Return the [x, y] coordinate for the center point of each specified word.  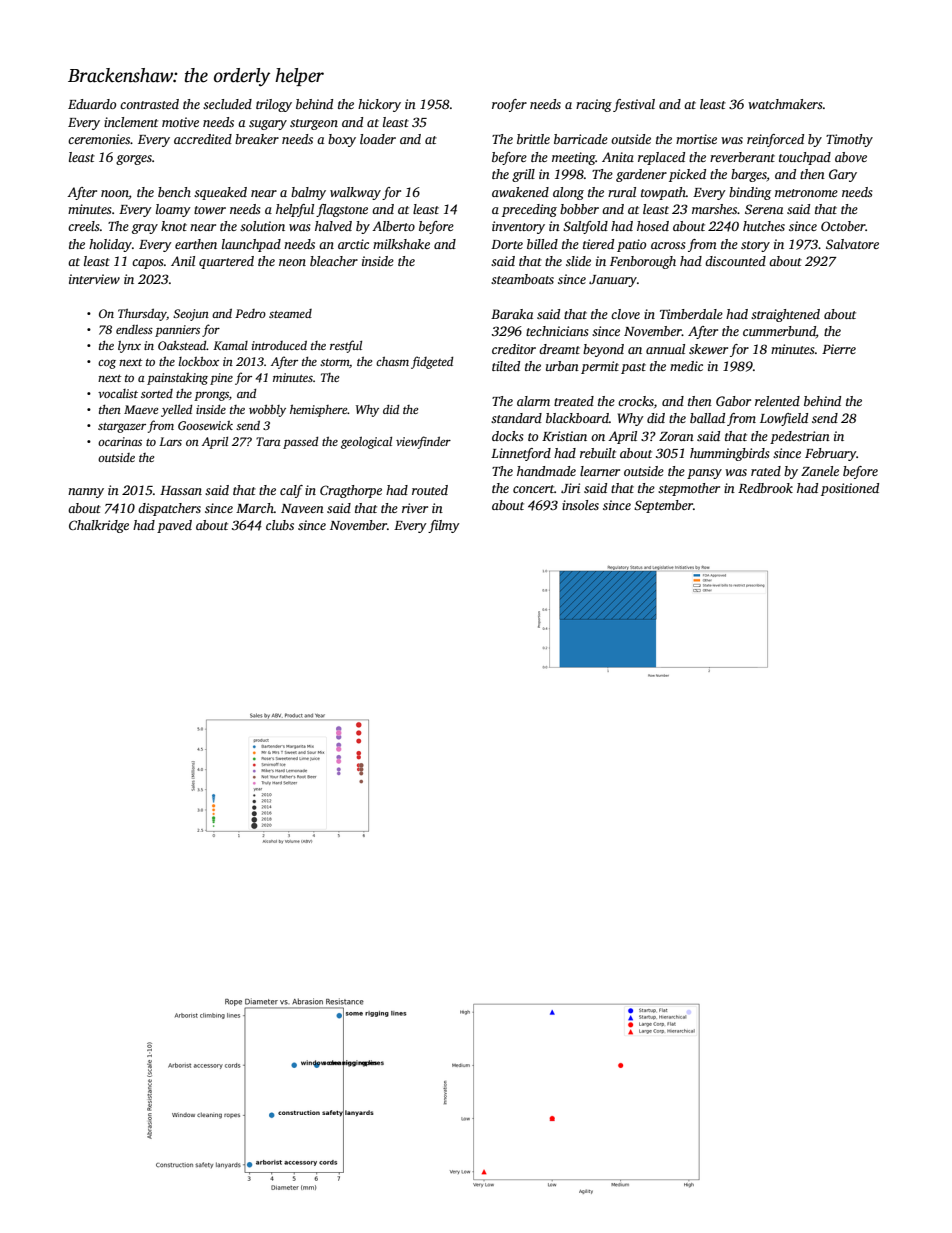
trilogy [274, 105]
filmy [444, 526]
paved [174, 526]
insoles [580, 505]
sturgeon [314, 124]
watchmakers [785, 104]
